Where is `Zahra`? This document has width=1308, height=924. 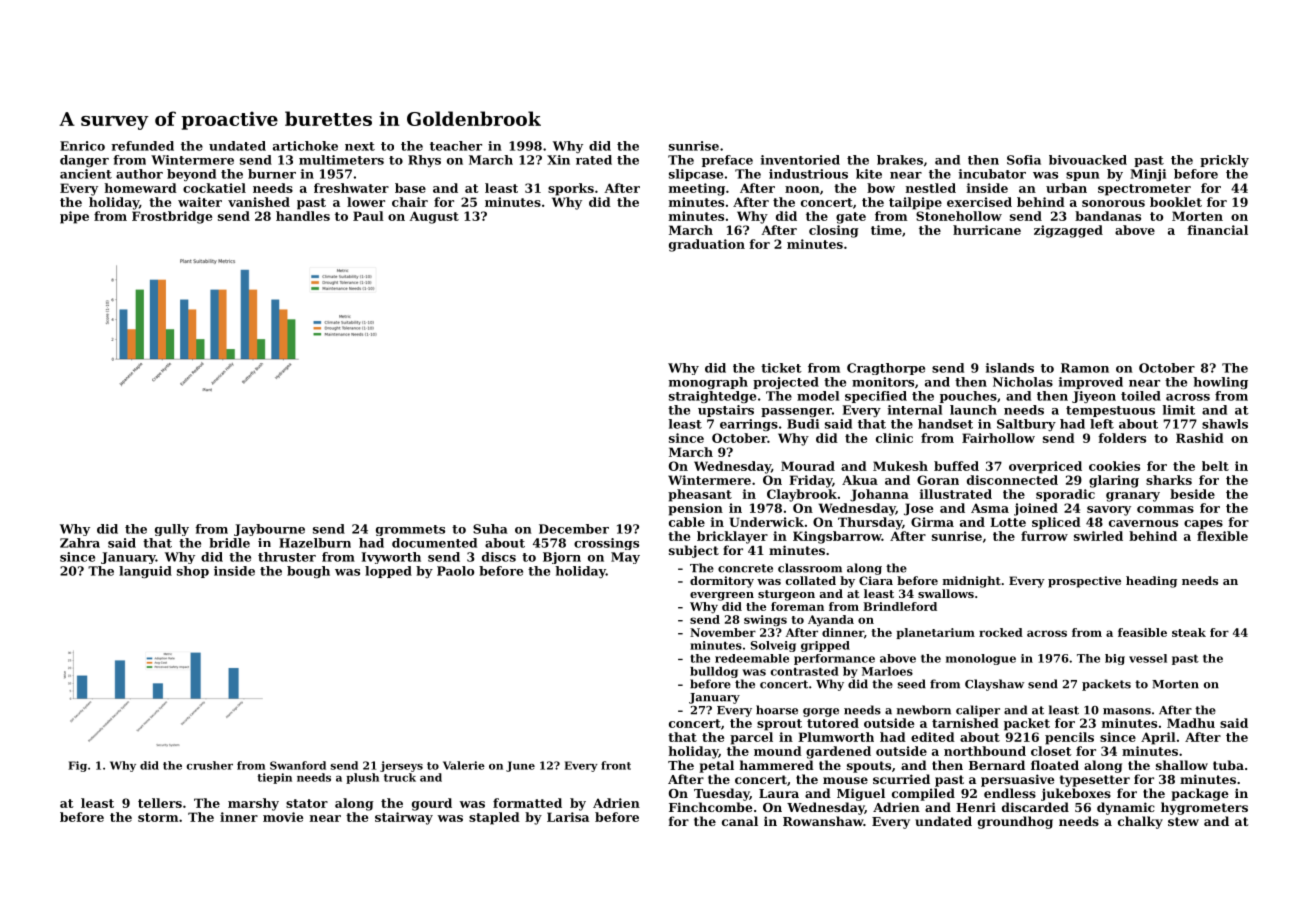 Zahra is located at coordinates (80, 543).
